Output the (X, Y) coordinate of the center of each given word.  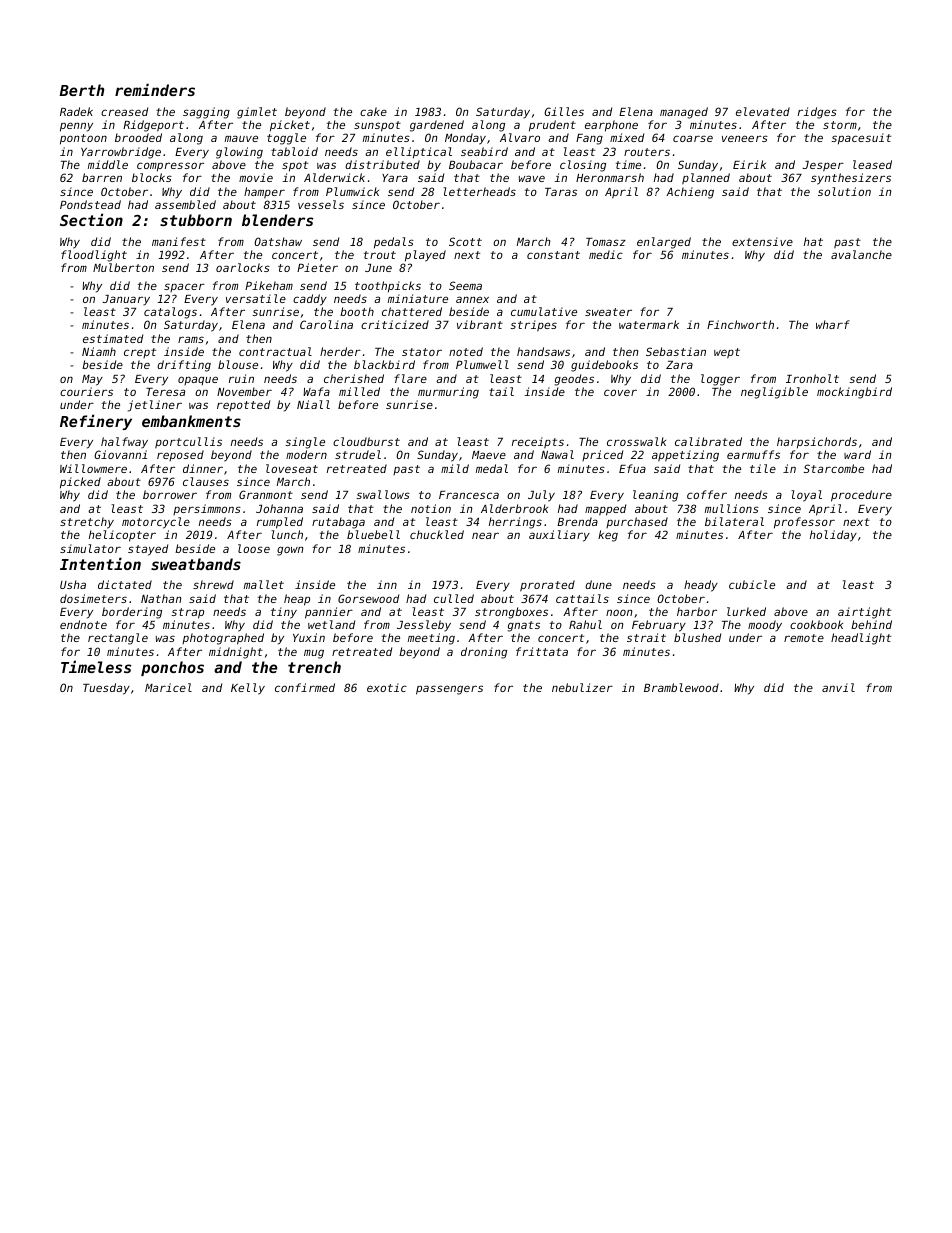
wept (727, 353)
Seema (465, 285)
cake (373, 111)
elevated (763, 111)
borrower (170, 494)
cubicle (752, 584)
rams (191, 339)
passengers (449, 690)
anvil (838, 687)
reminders (155, 89)
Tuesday (106, 689)
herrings (515, 523)
